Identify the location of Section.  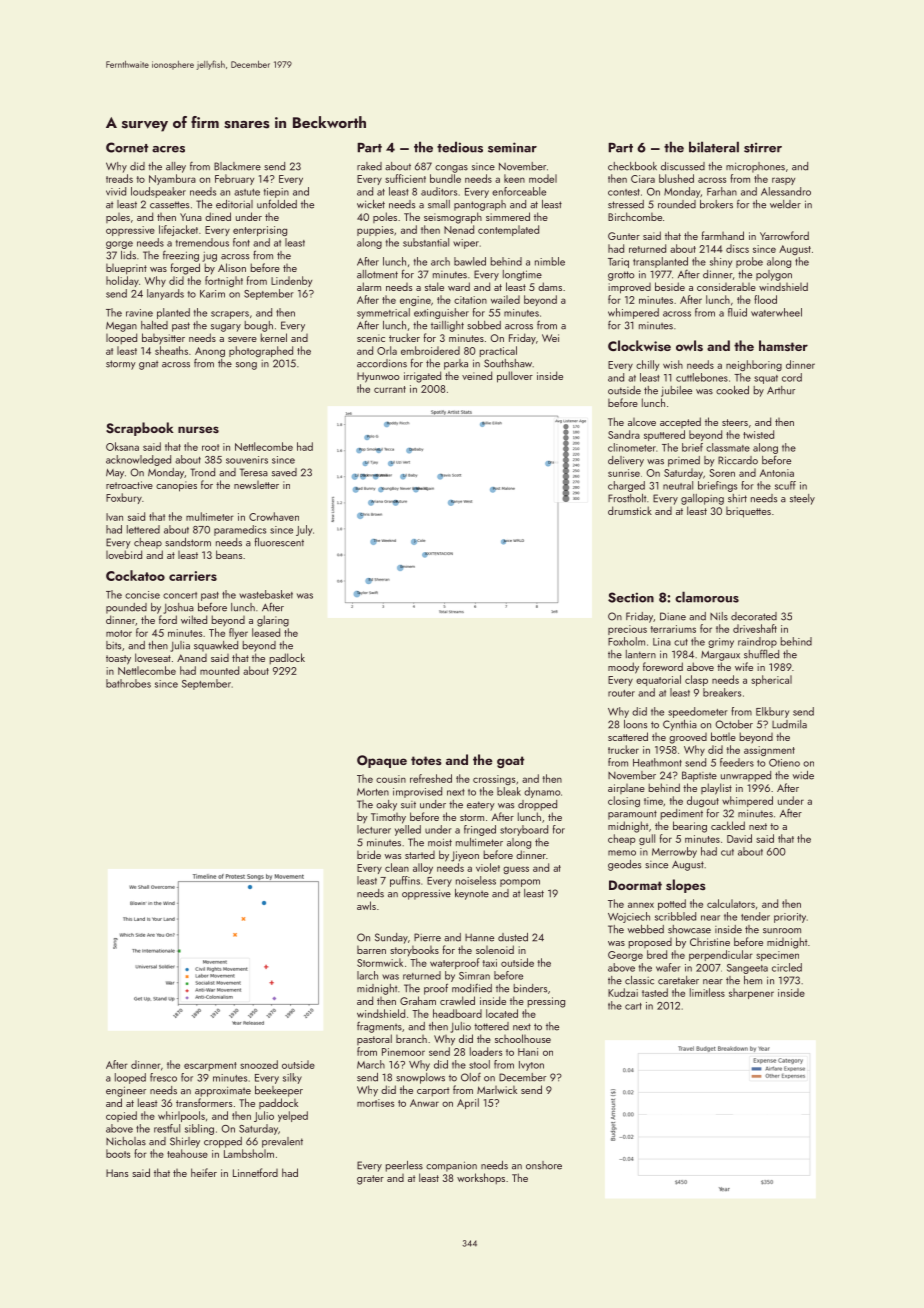
(631, 597).
